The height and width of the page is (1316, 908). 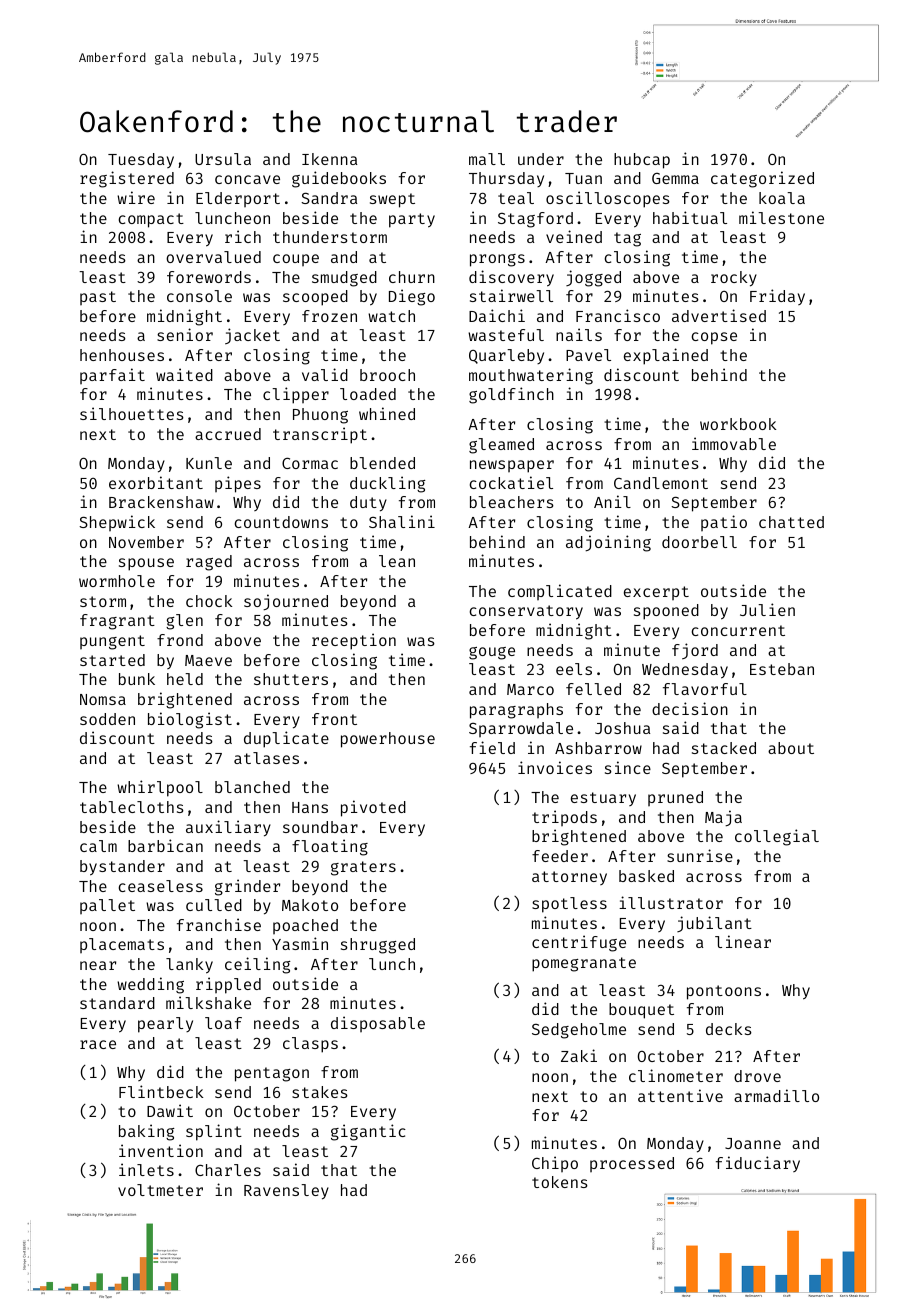 I want to click on illustrator, so click(x=671, y=902).
